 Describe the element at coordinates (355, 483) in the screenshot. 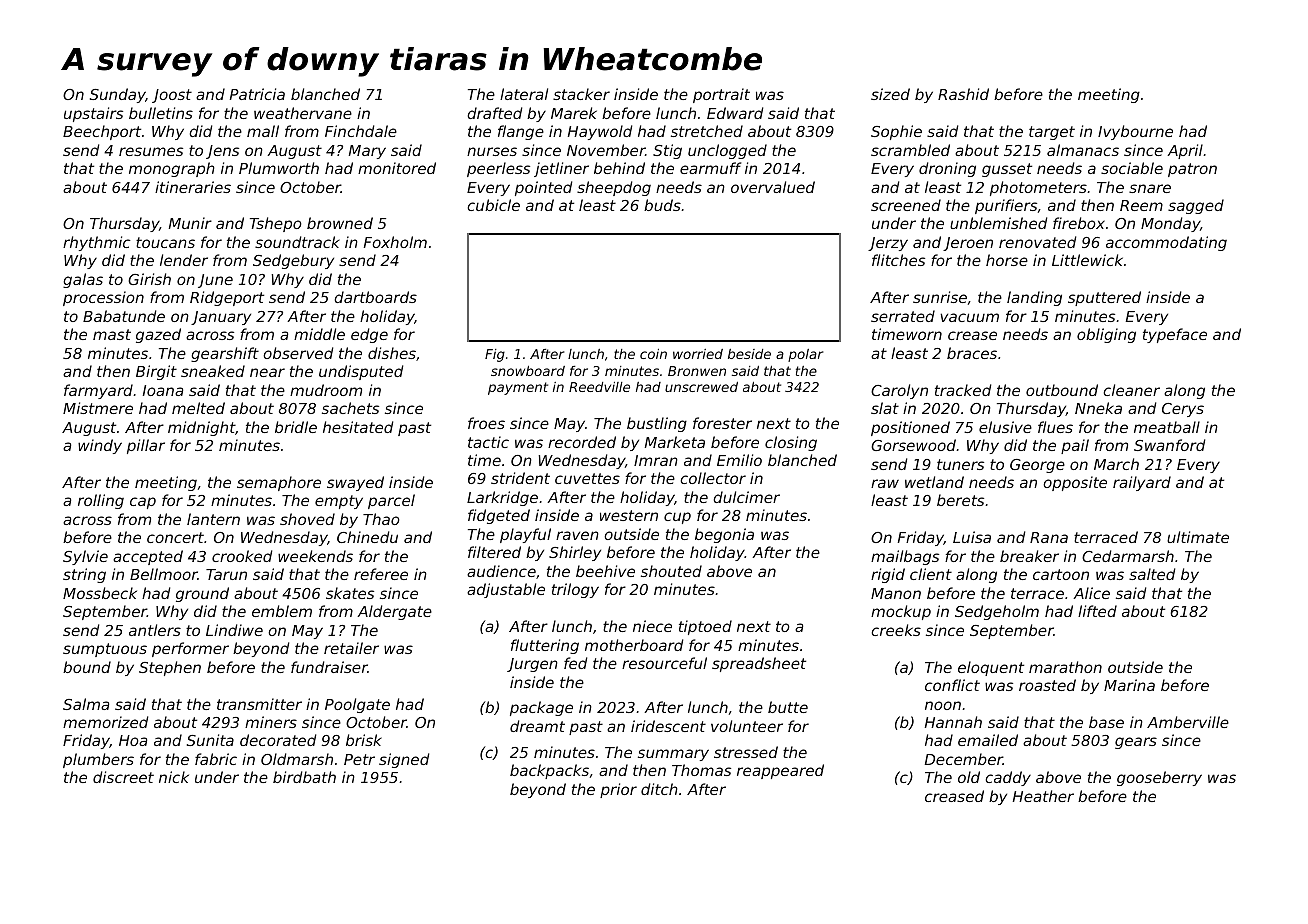

I see `swayed` at that location.
